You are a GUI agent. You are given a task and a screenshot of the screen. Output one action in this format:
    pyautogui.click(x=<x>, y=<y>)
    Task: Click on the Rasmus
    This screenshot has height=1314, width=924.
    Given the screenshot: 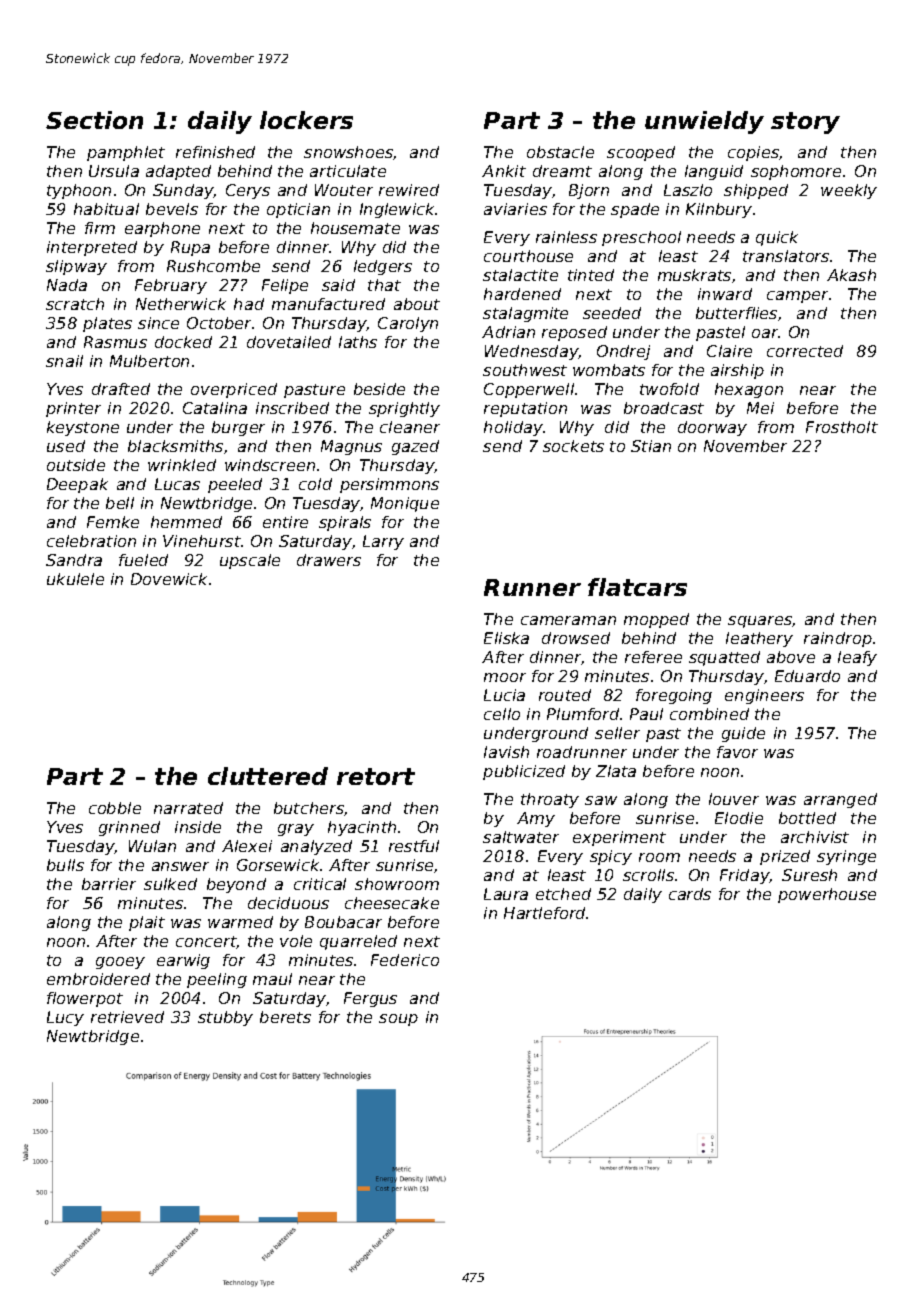 What is the action you would take?
    pyautogui.click(x=115, y=342)
